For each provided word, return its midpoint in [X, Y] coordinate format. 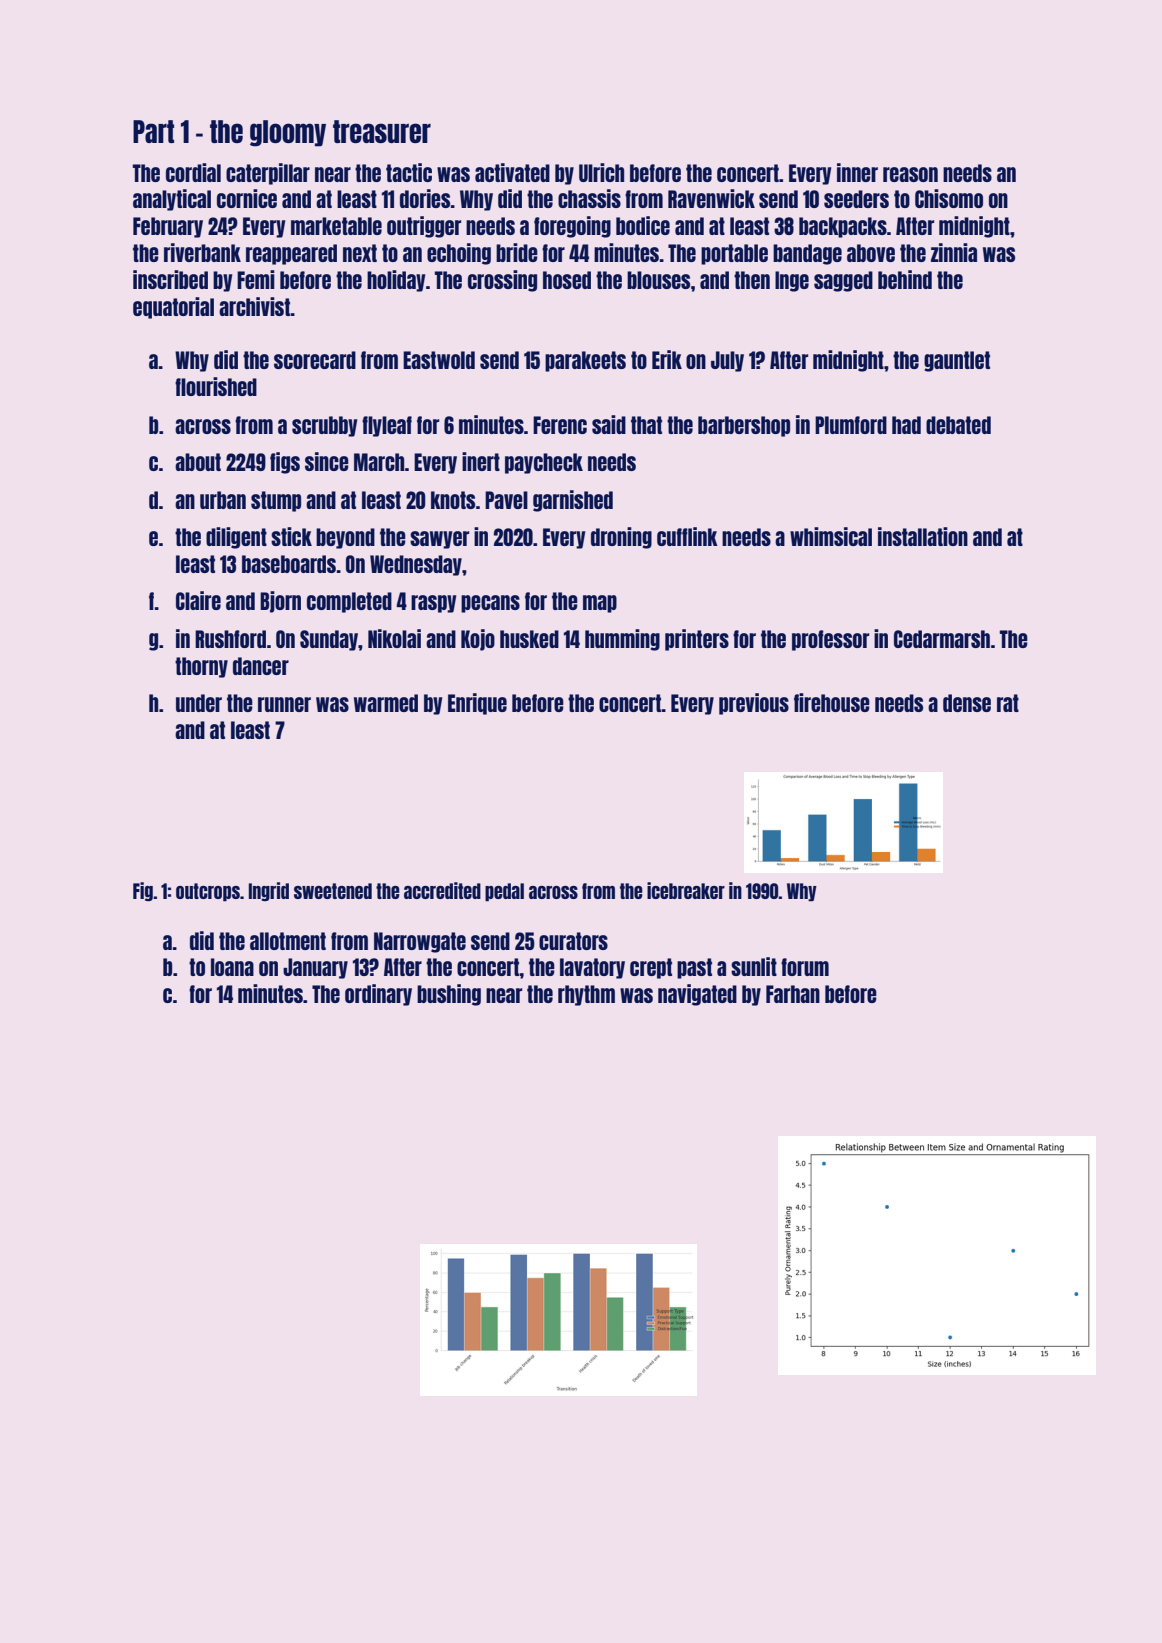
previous [754, 704]
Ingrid [269, 891]
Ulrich [601, 172]
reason [910, 174]
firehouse [832, 702]
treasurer [382, 131]
